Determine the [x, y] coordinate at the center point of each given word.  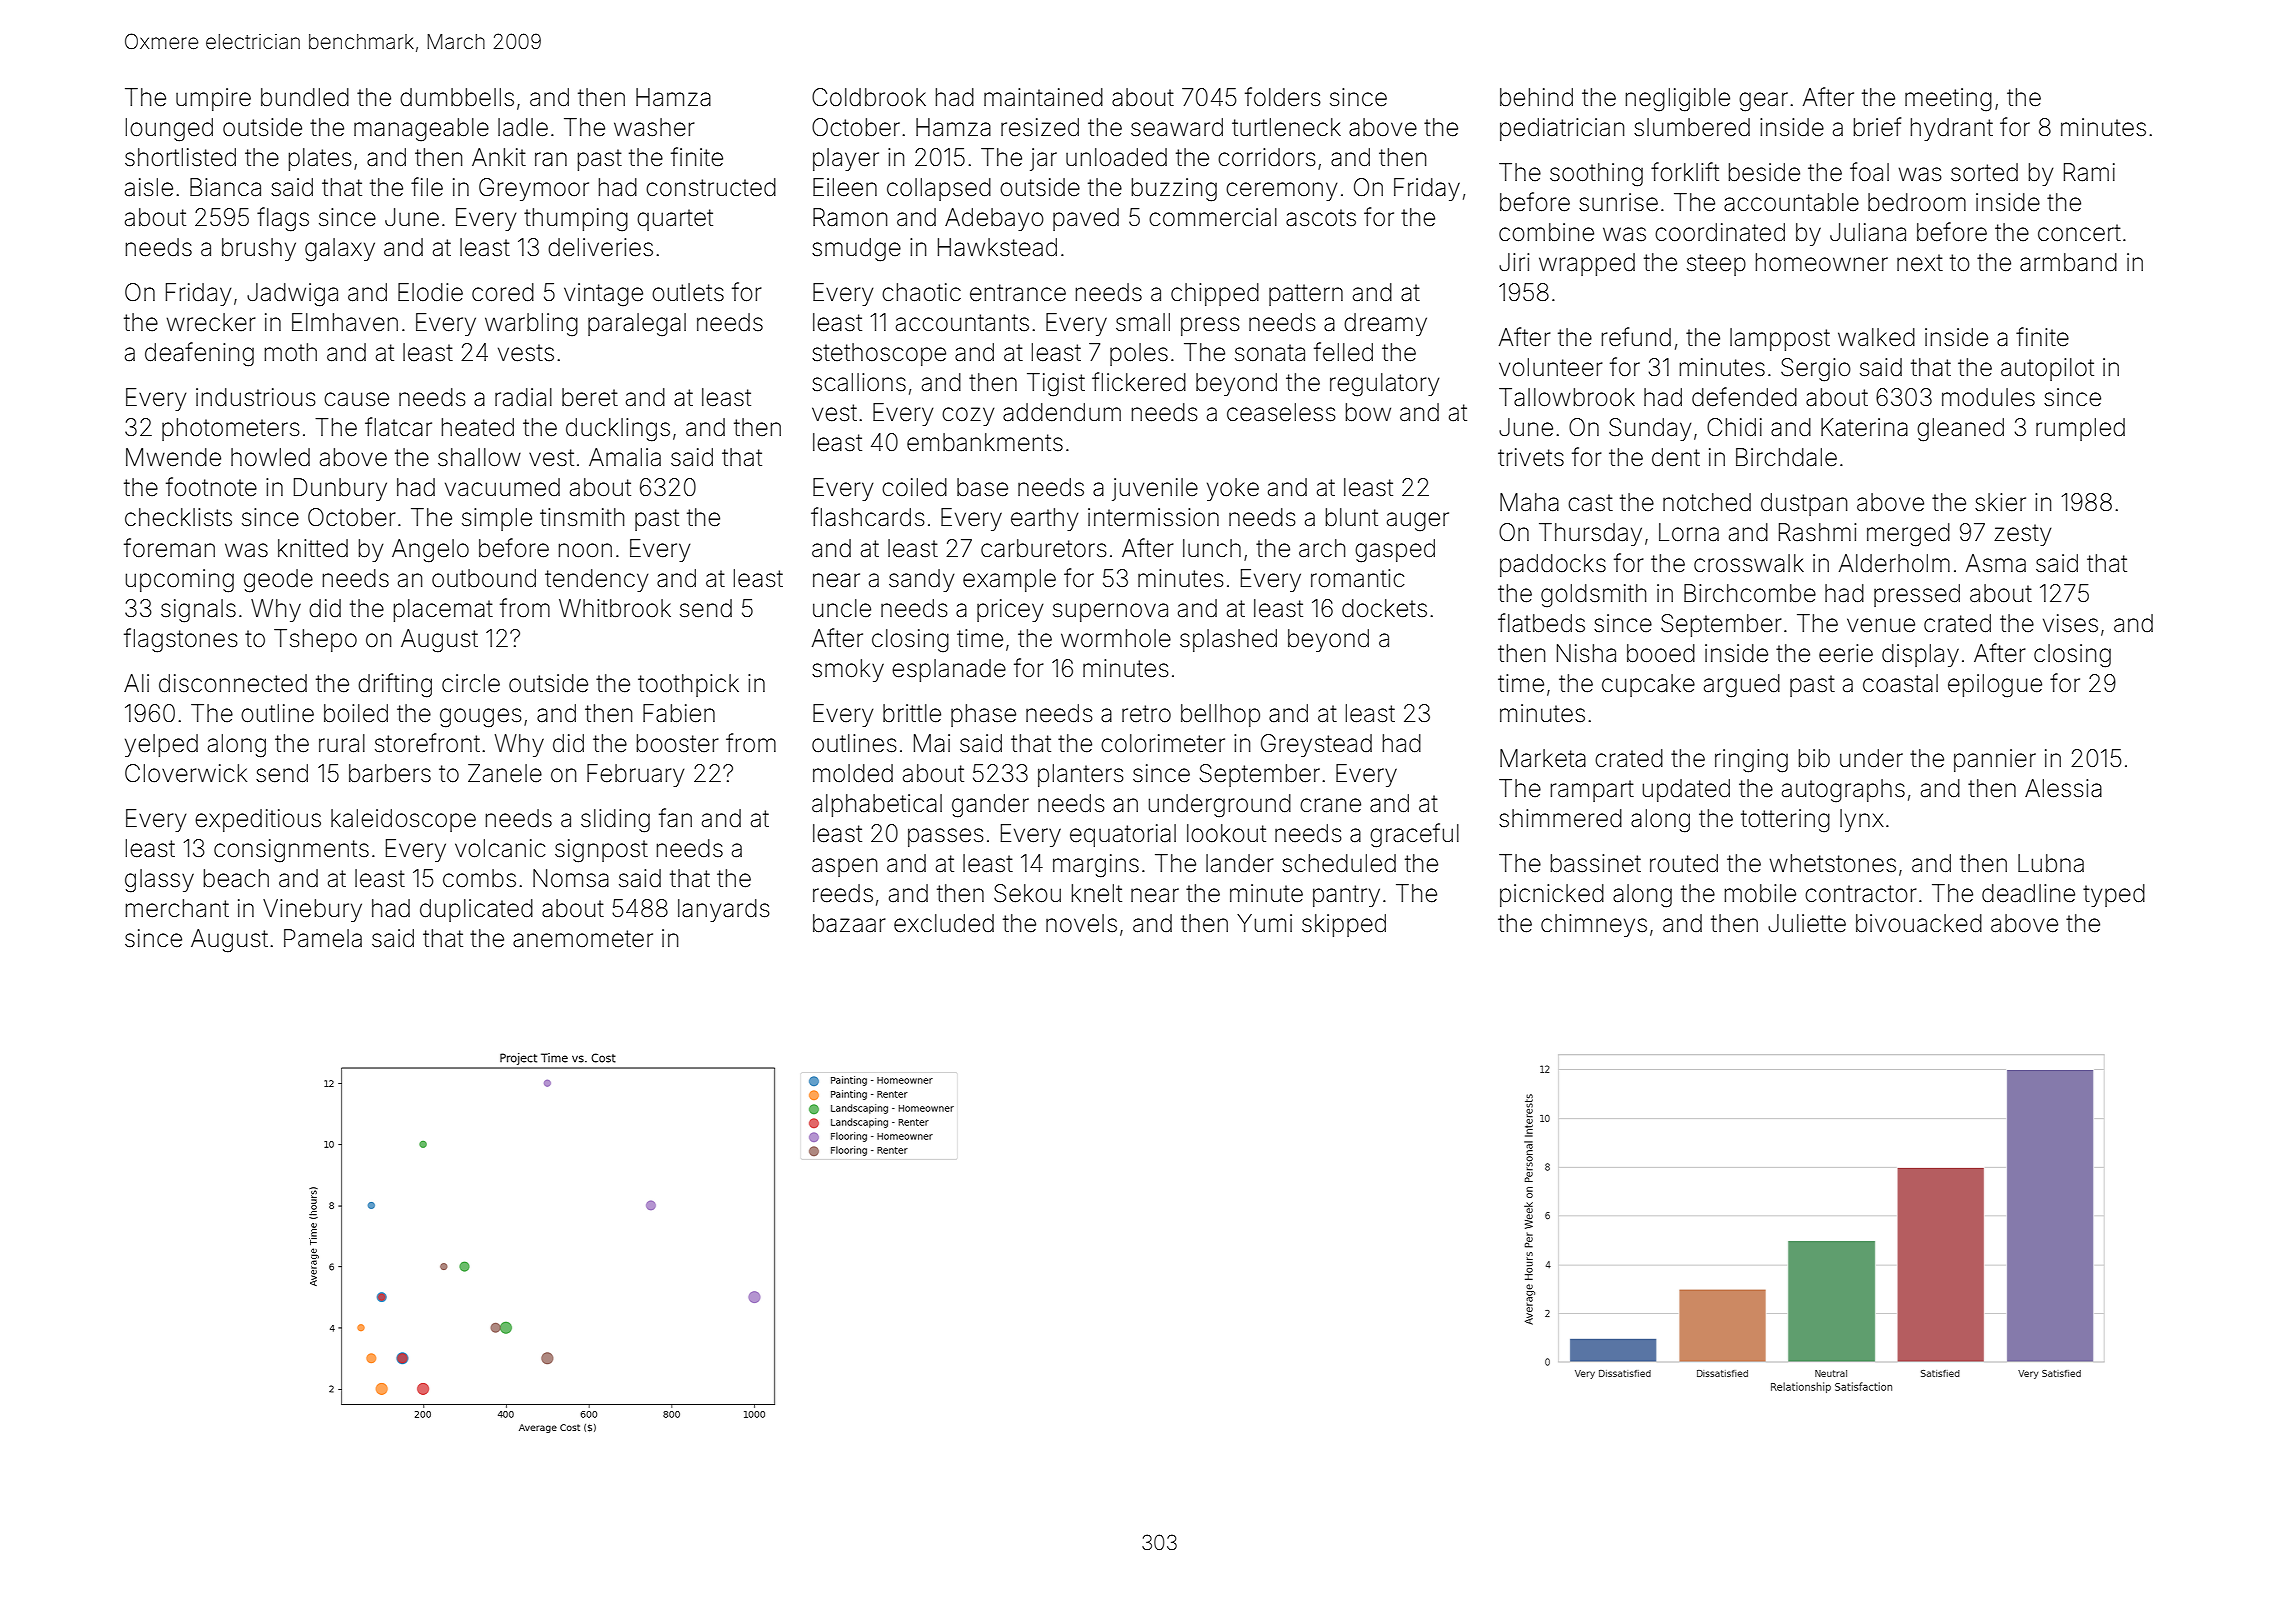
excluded [944, 923]
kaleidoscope [403, 820]
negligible [1678, 100]
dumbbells [457, 97]
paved [1086, 219]
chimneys [1594, 925]
